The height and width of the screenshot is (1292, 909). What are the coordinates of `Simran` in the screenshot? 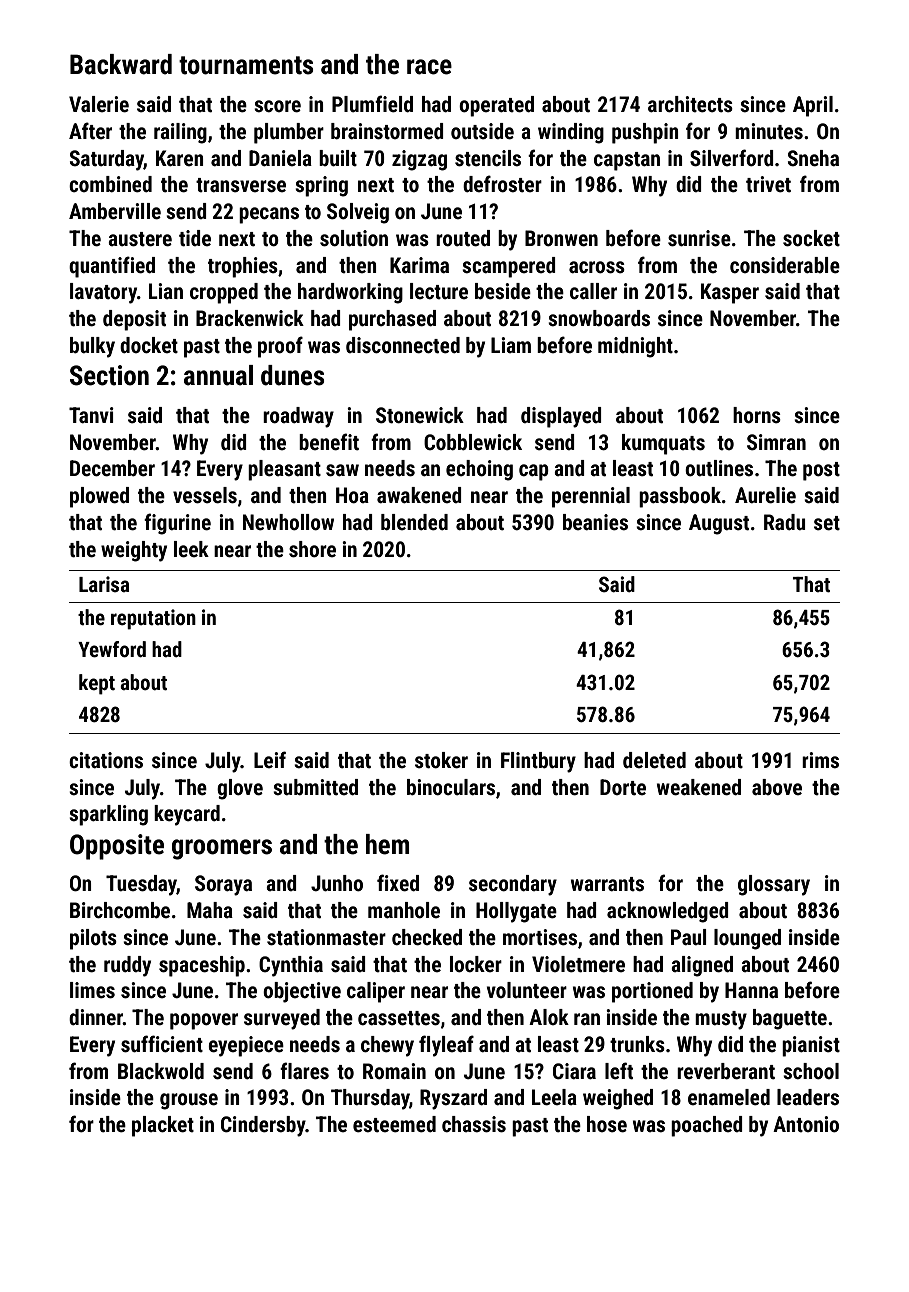 It's located at (776, 442).
